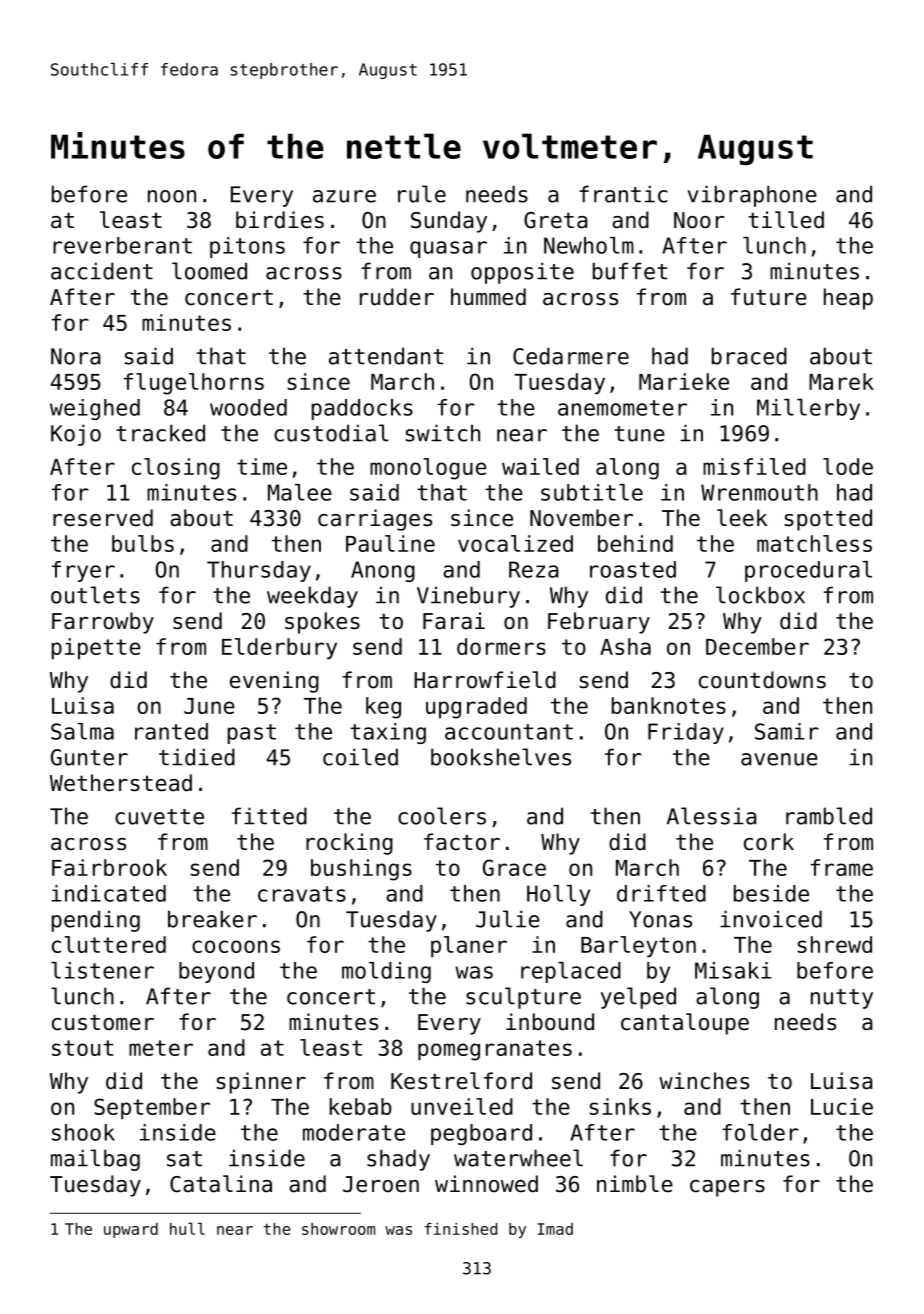  I want to click on shook, so click(83, 1132).
